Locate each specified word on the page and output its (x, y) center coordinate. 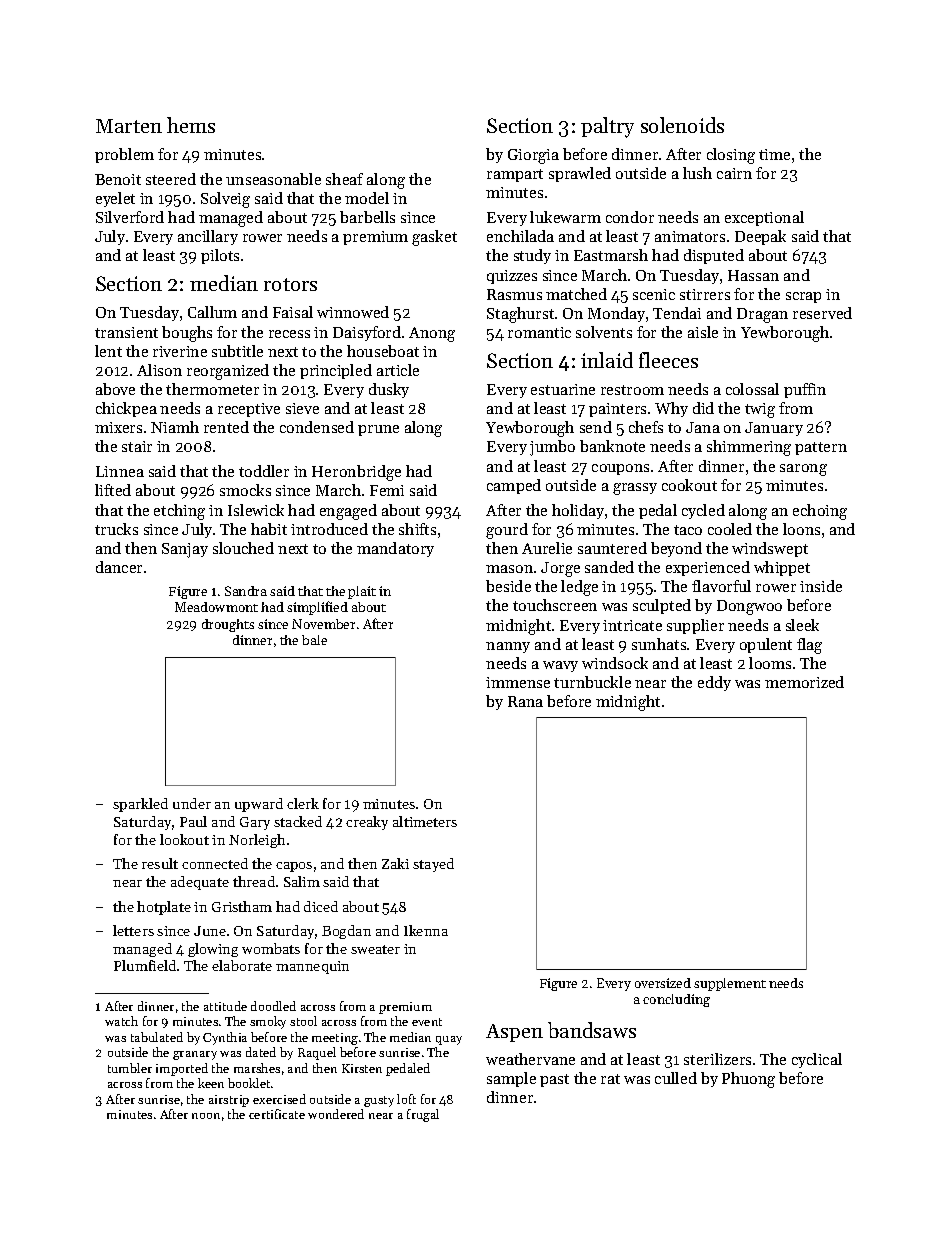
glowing (213, 950)
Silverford (130, 217)
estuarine (563, 389)
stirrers (705, 294)
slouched (243, 548)
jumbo (552, 448)
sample (511, 1079)
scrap (803, 297)
